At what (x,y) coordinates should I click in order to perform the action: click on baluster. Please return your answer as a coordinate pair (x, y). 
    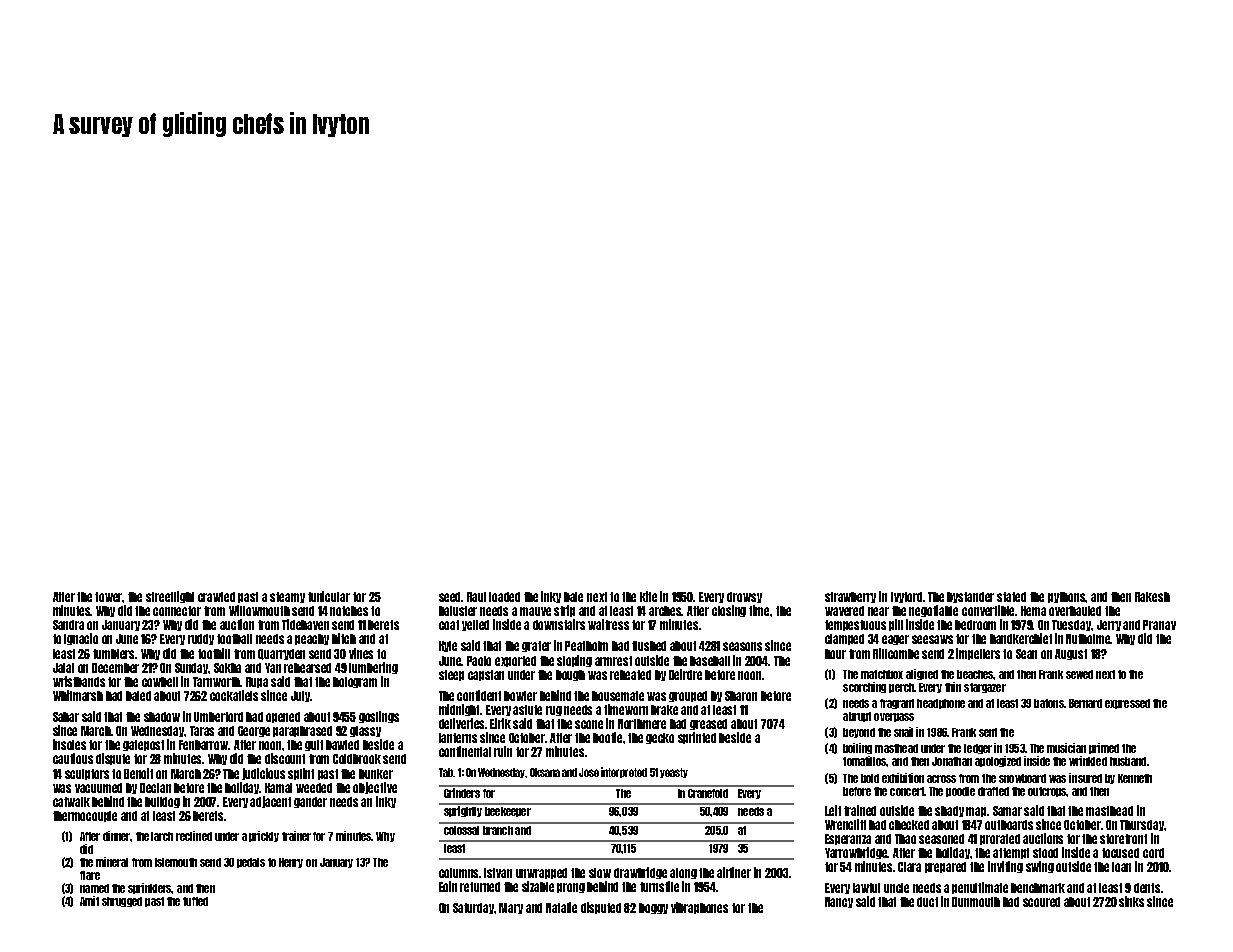
    Looking at the image, I should click on (458, 611).
